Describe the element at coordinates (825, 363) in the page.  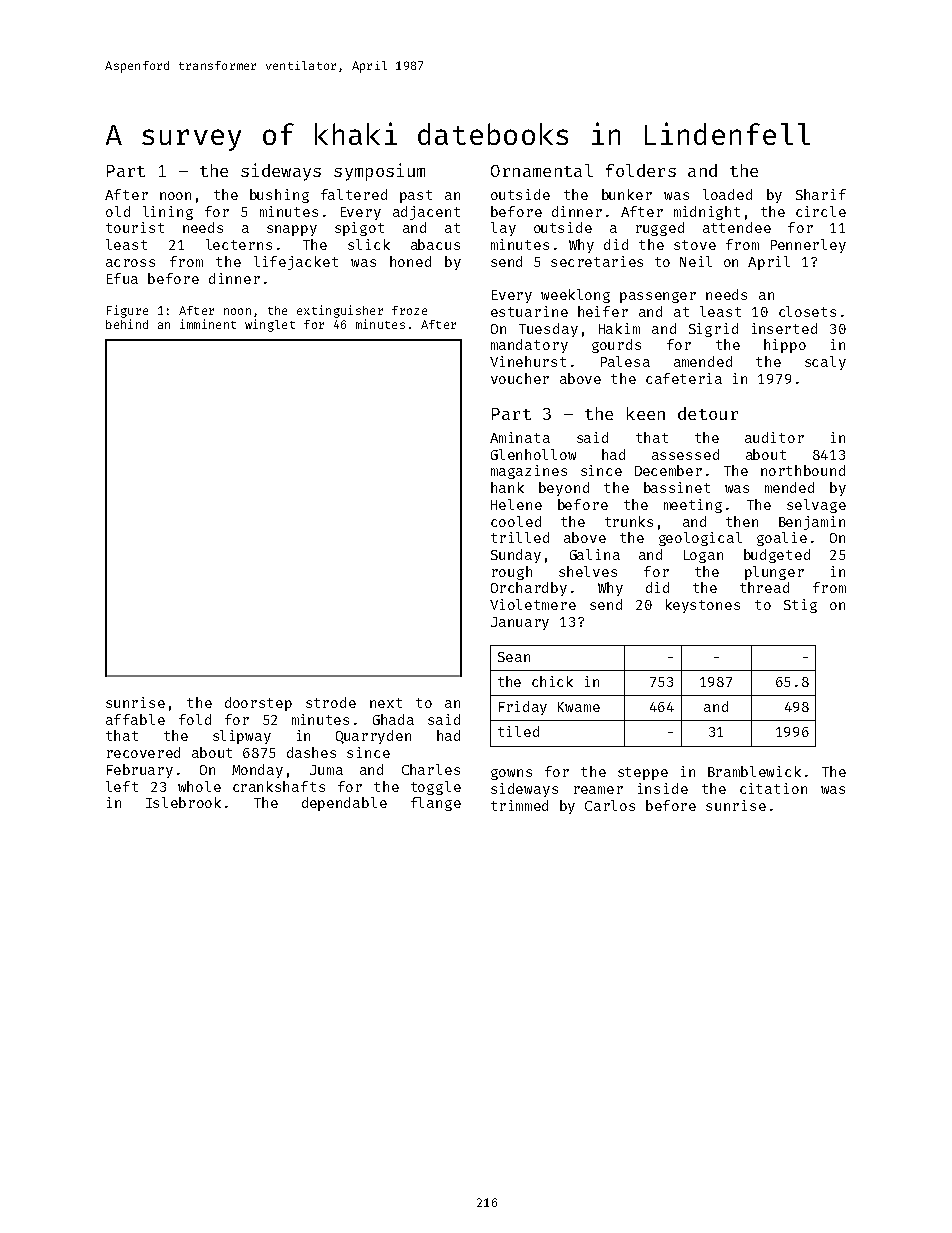
I see `scaly` at that location.
